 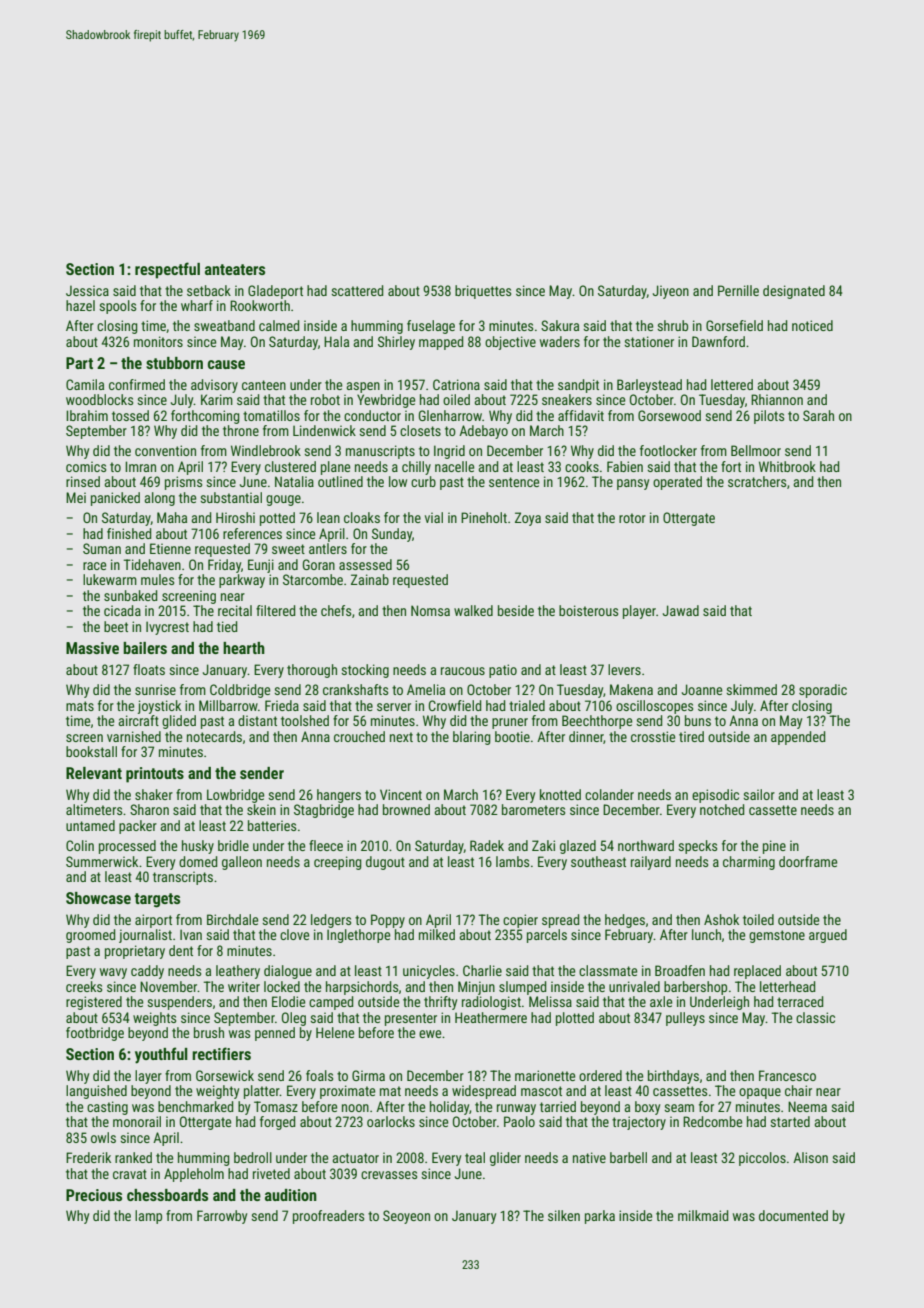 What do you see at coordinates (386, 401) in the page?
I see `Yewbridge` at bounding box center [386, 401].
